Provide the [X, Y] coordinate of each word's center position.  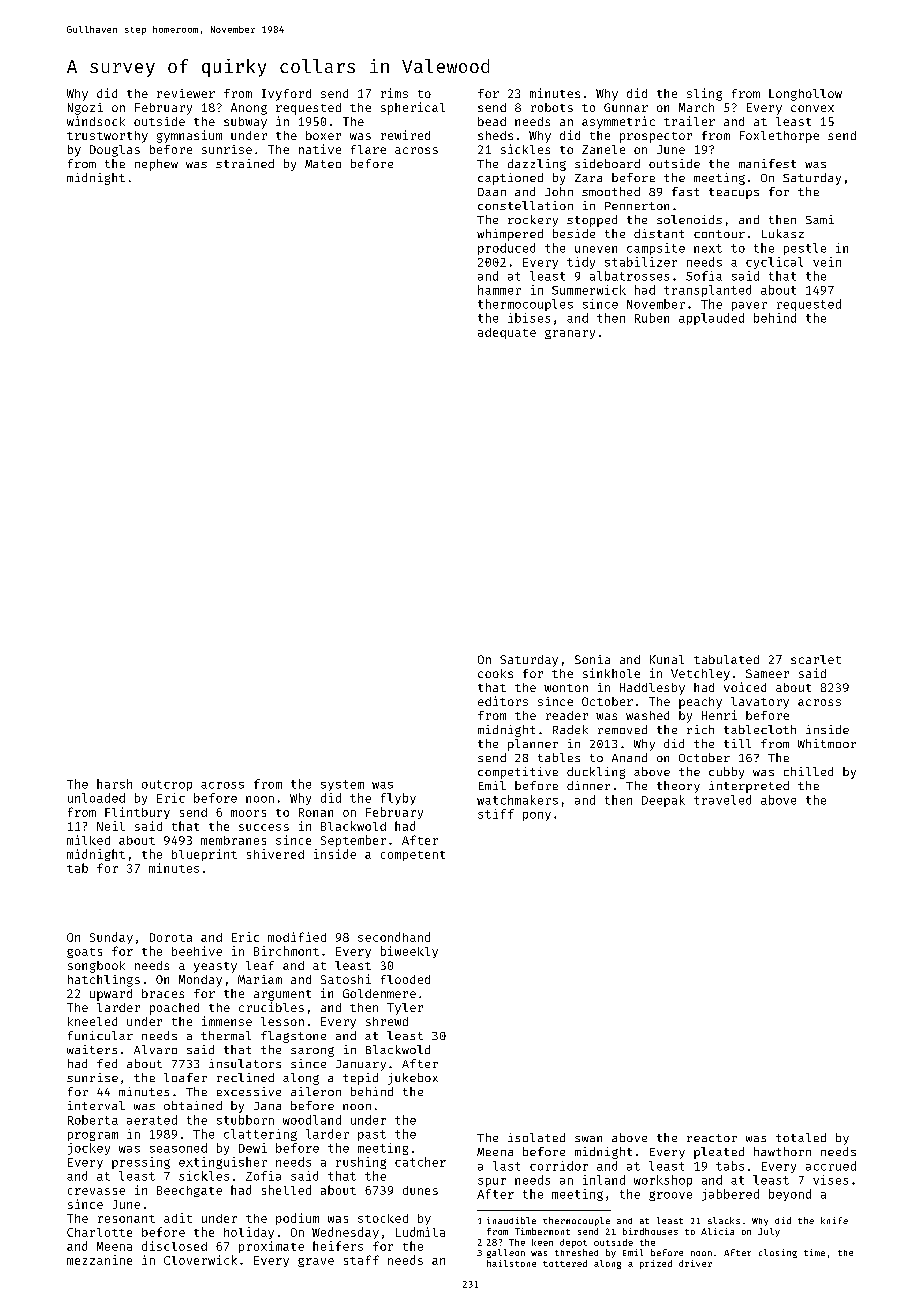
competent [413, 856]
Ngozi [85, 109]
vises [830, 1180]
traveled [722, 800]
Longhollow [805, 95]
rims [394, 93]
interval [96, 1105]
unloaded [96, 798]
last [506, 1166]
